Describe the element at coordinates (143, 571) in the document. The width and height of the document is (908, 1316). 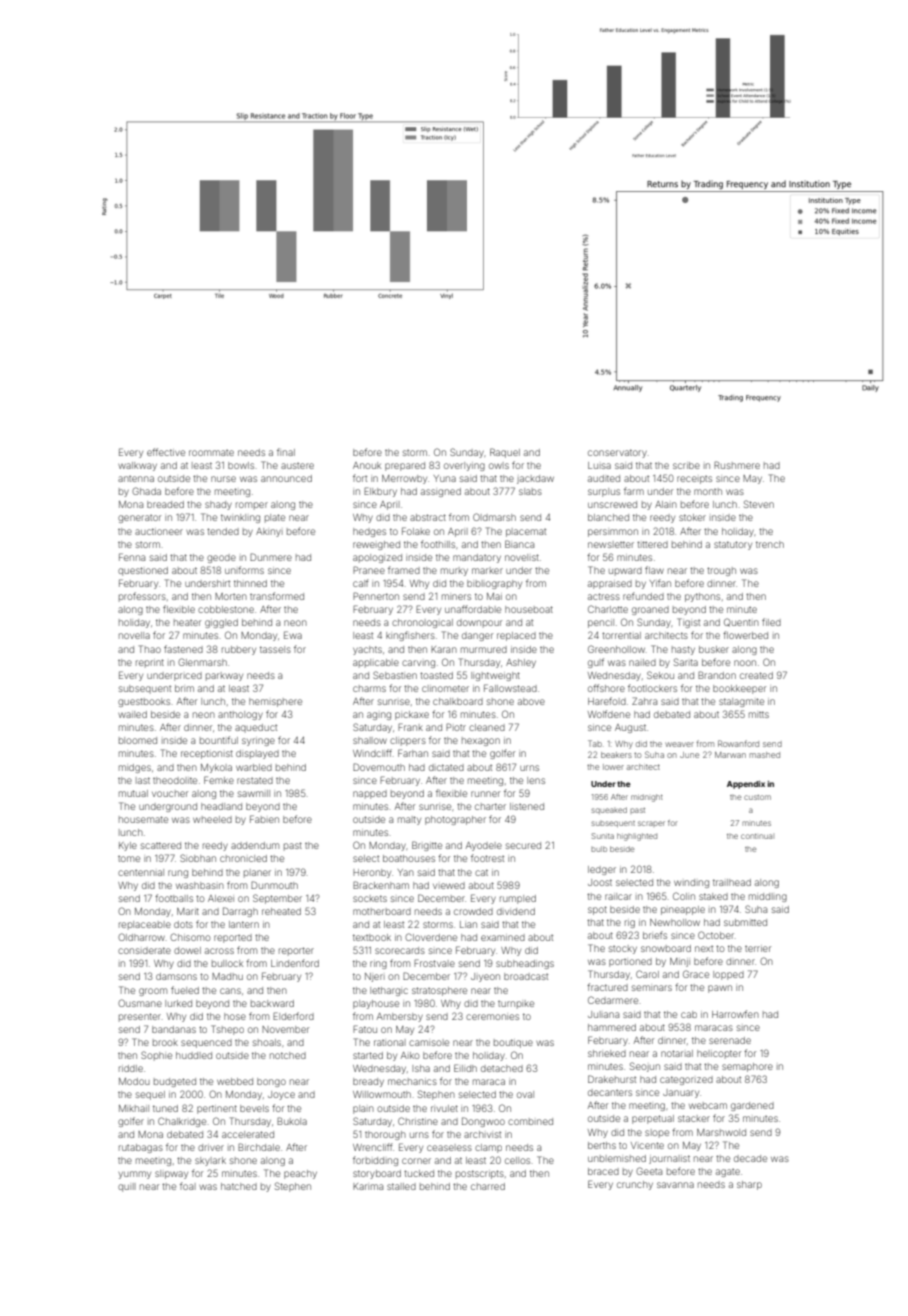
I see `questioned` at that location.
